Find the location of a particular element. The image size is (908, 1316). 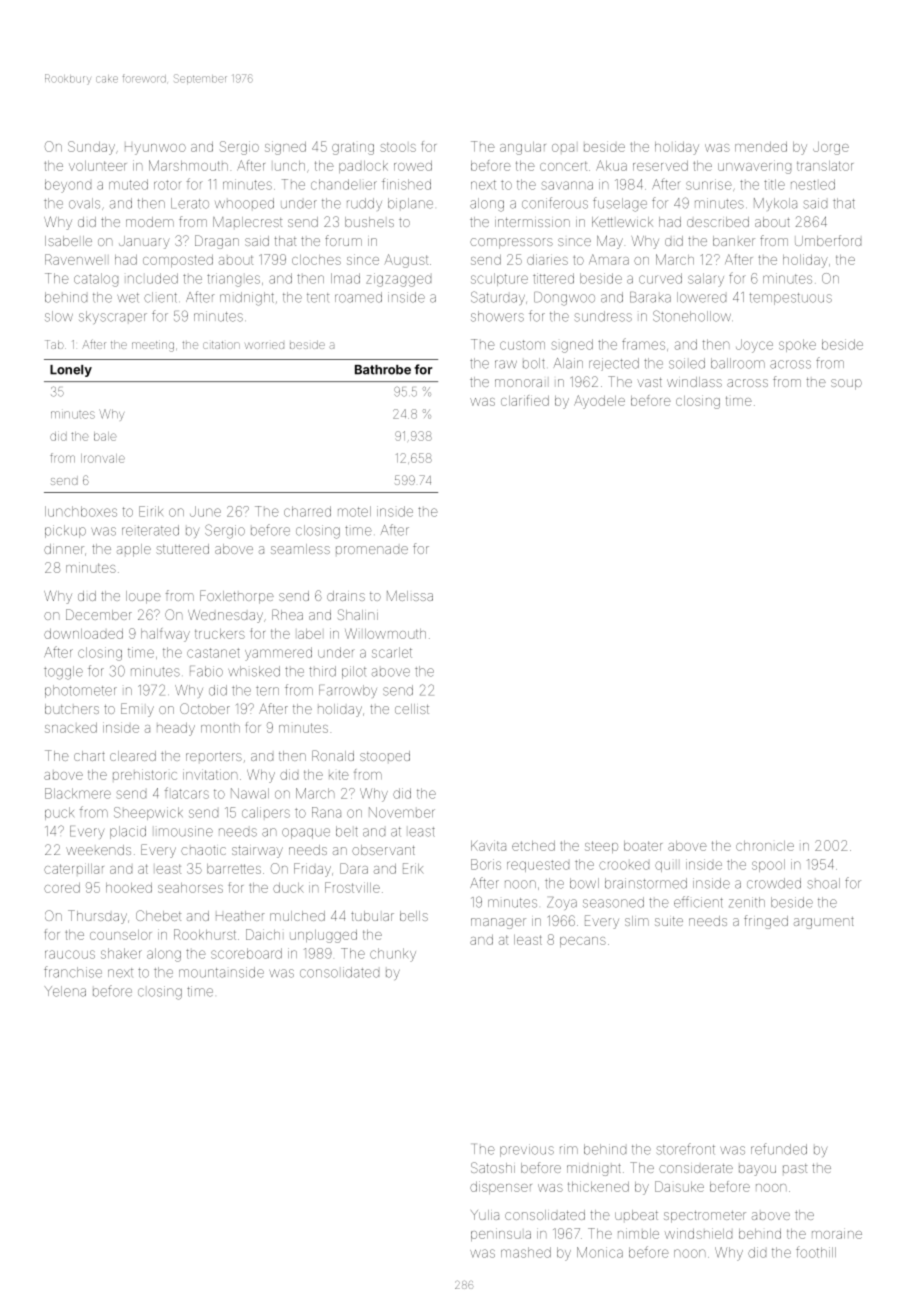

Baraka is located at coordinates (650, 297).
